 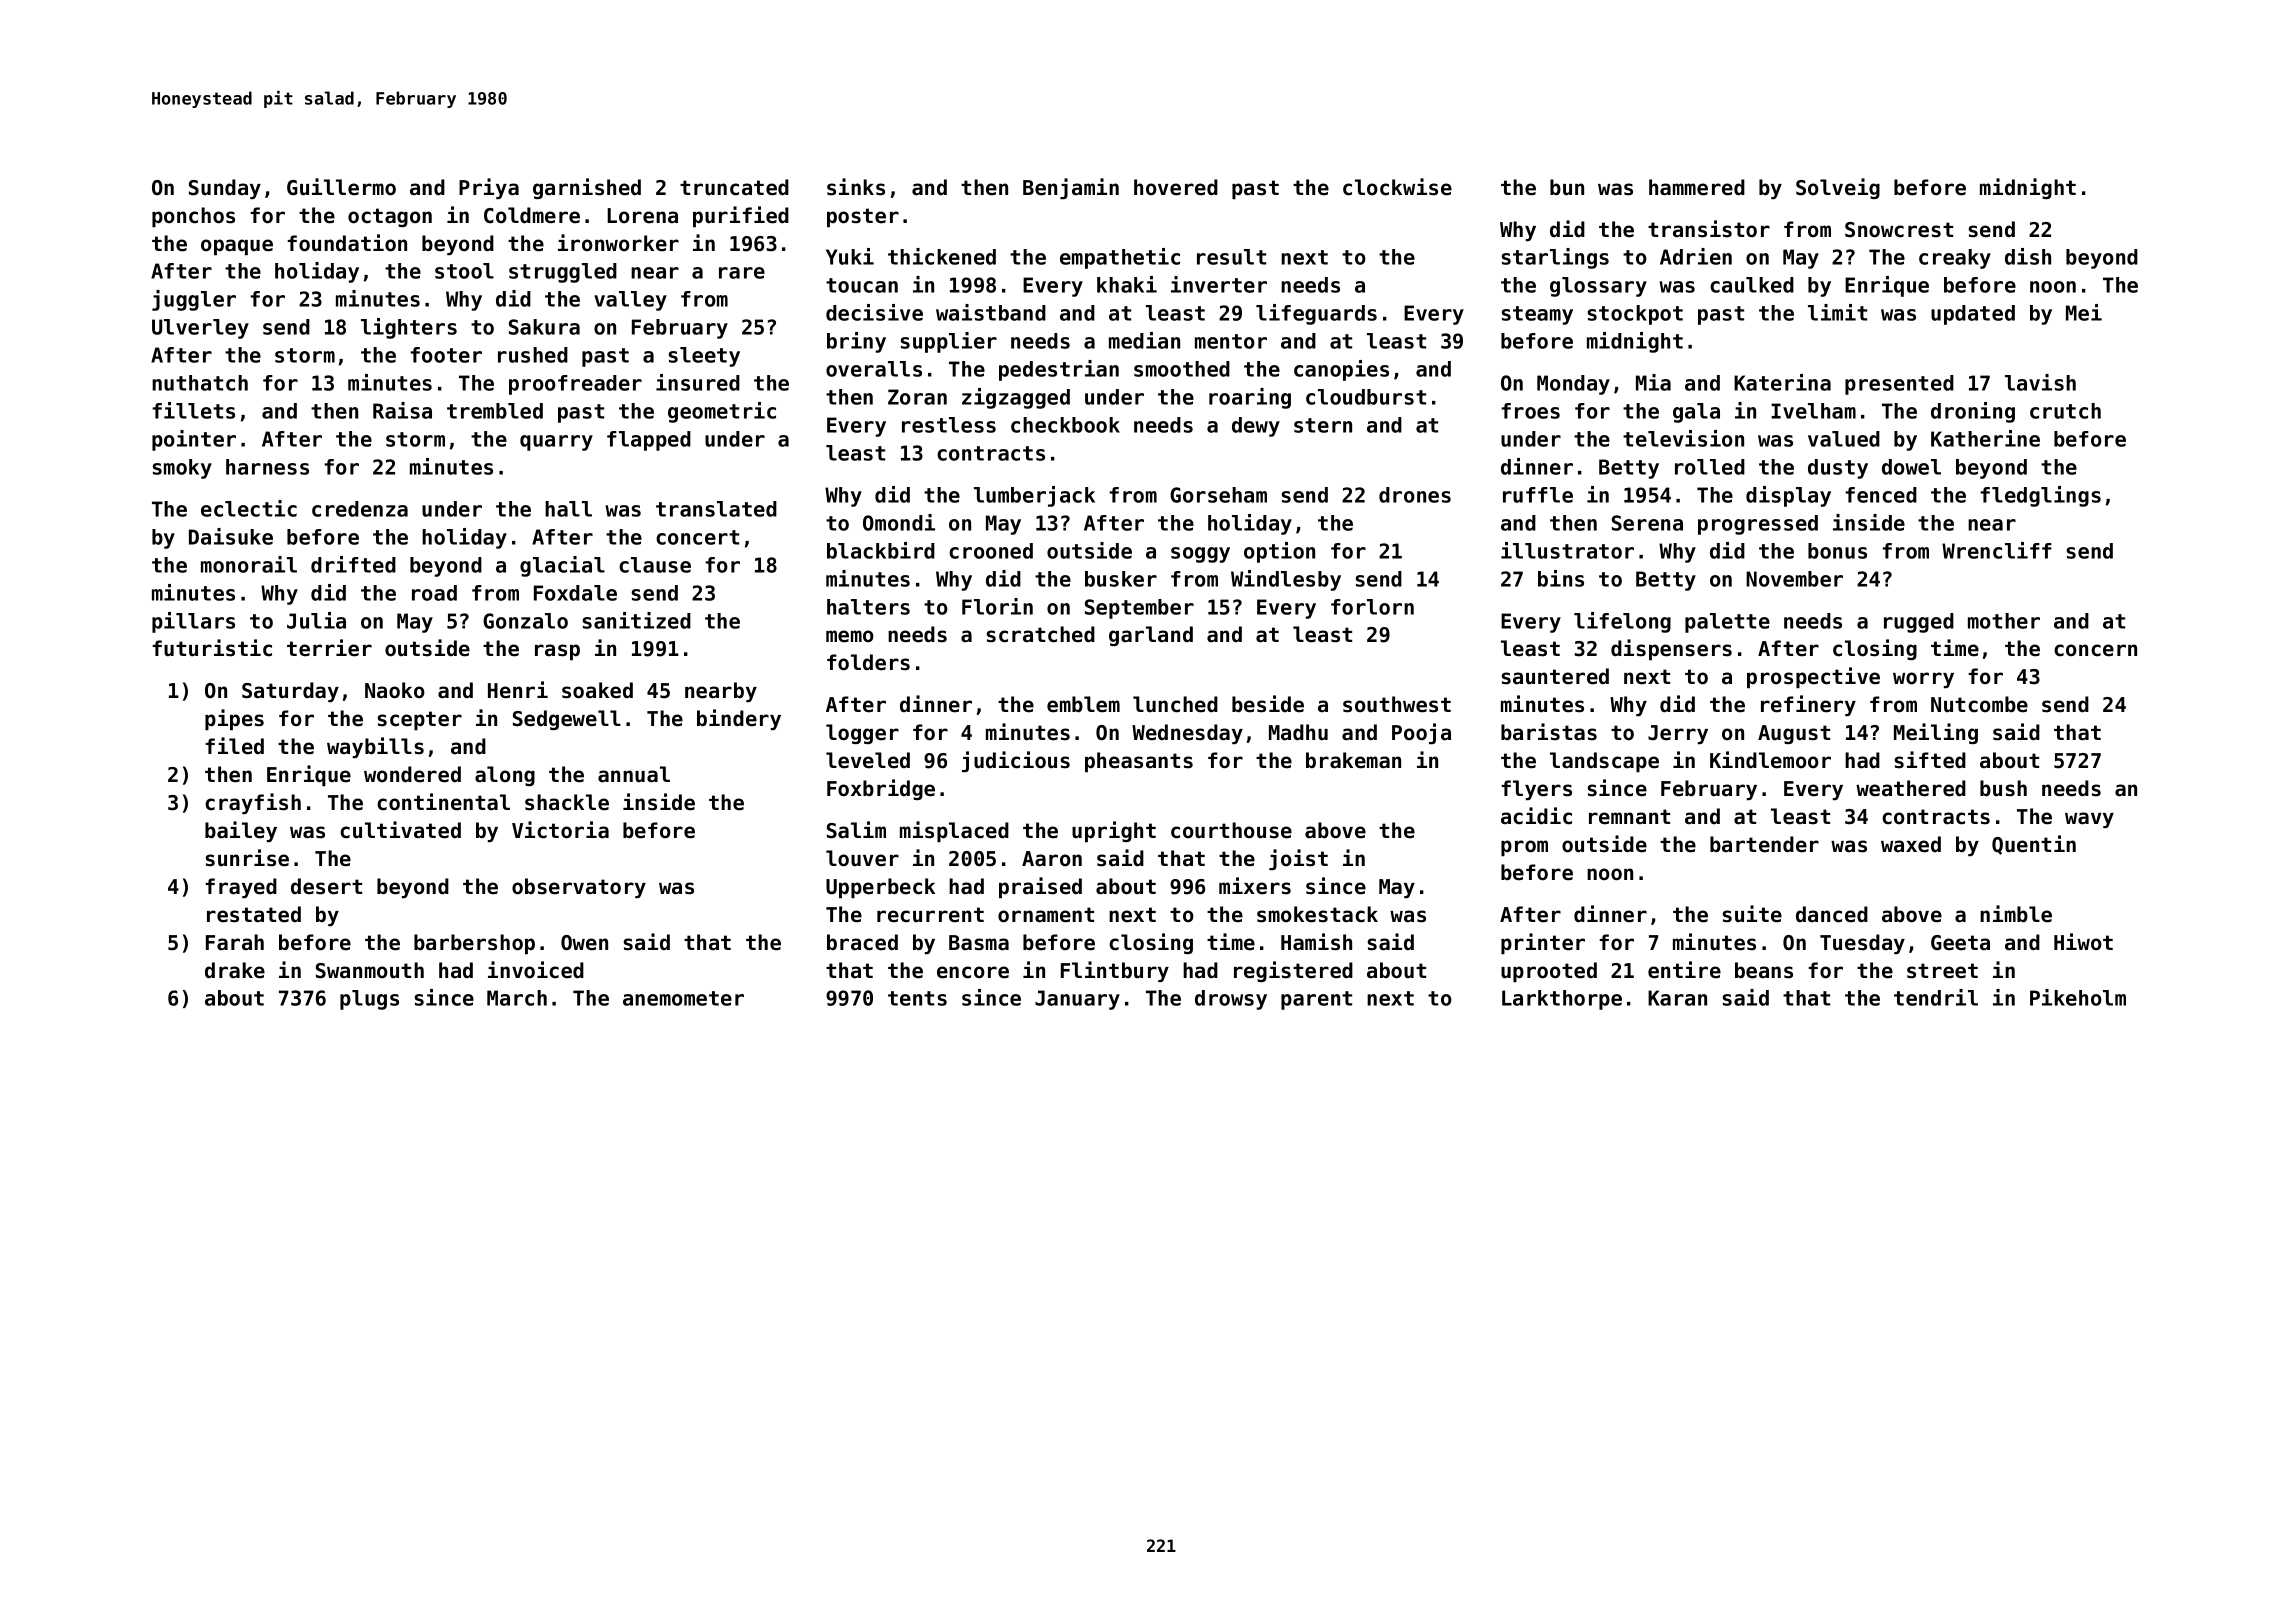 I want to click on fledglings, so click(x=2040, y=496).
